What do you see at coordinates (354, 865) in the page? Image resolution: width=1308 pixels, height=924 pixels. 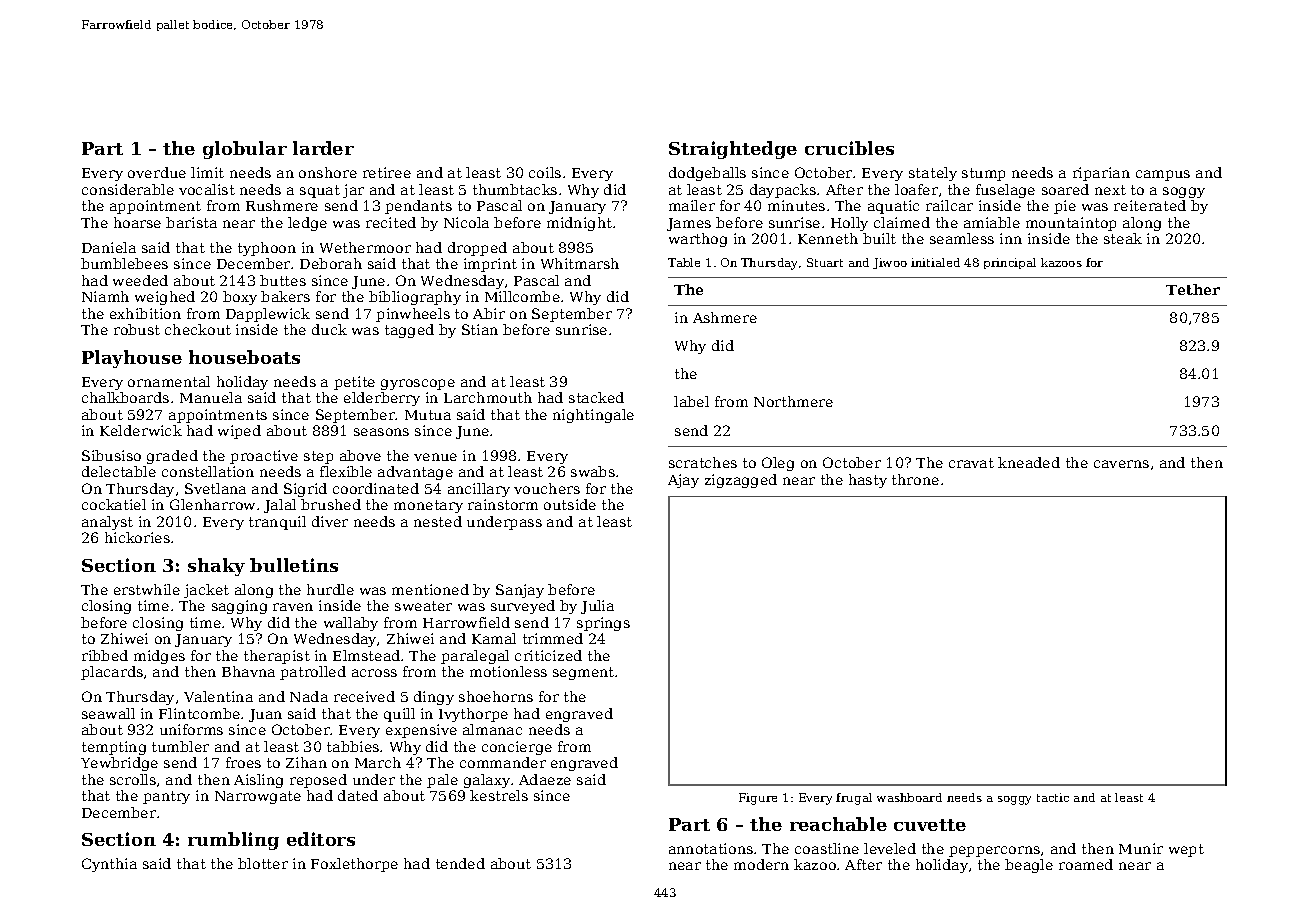 I see `Foxlethorpe` at bounding box center [354, 865].
